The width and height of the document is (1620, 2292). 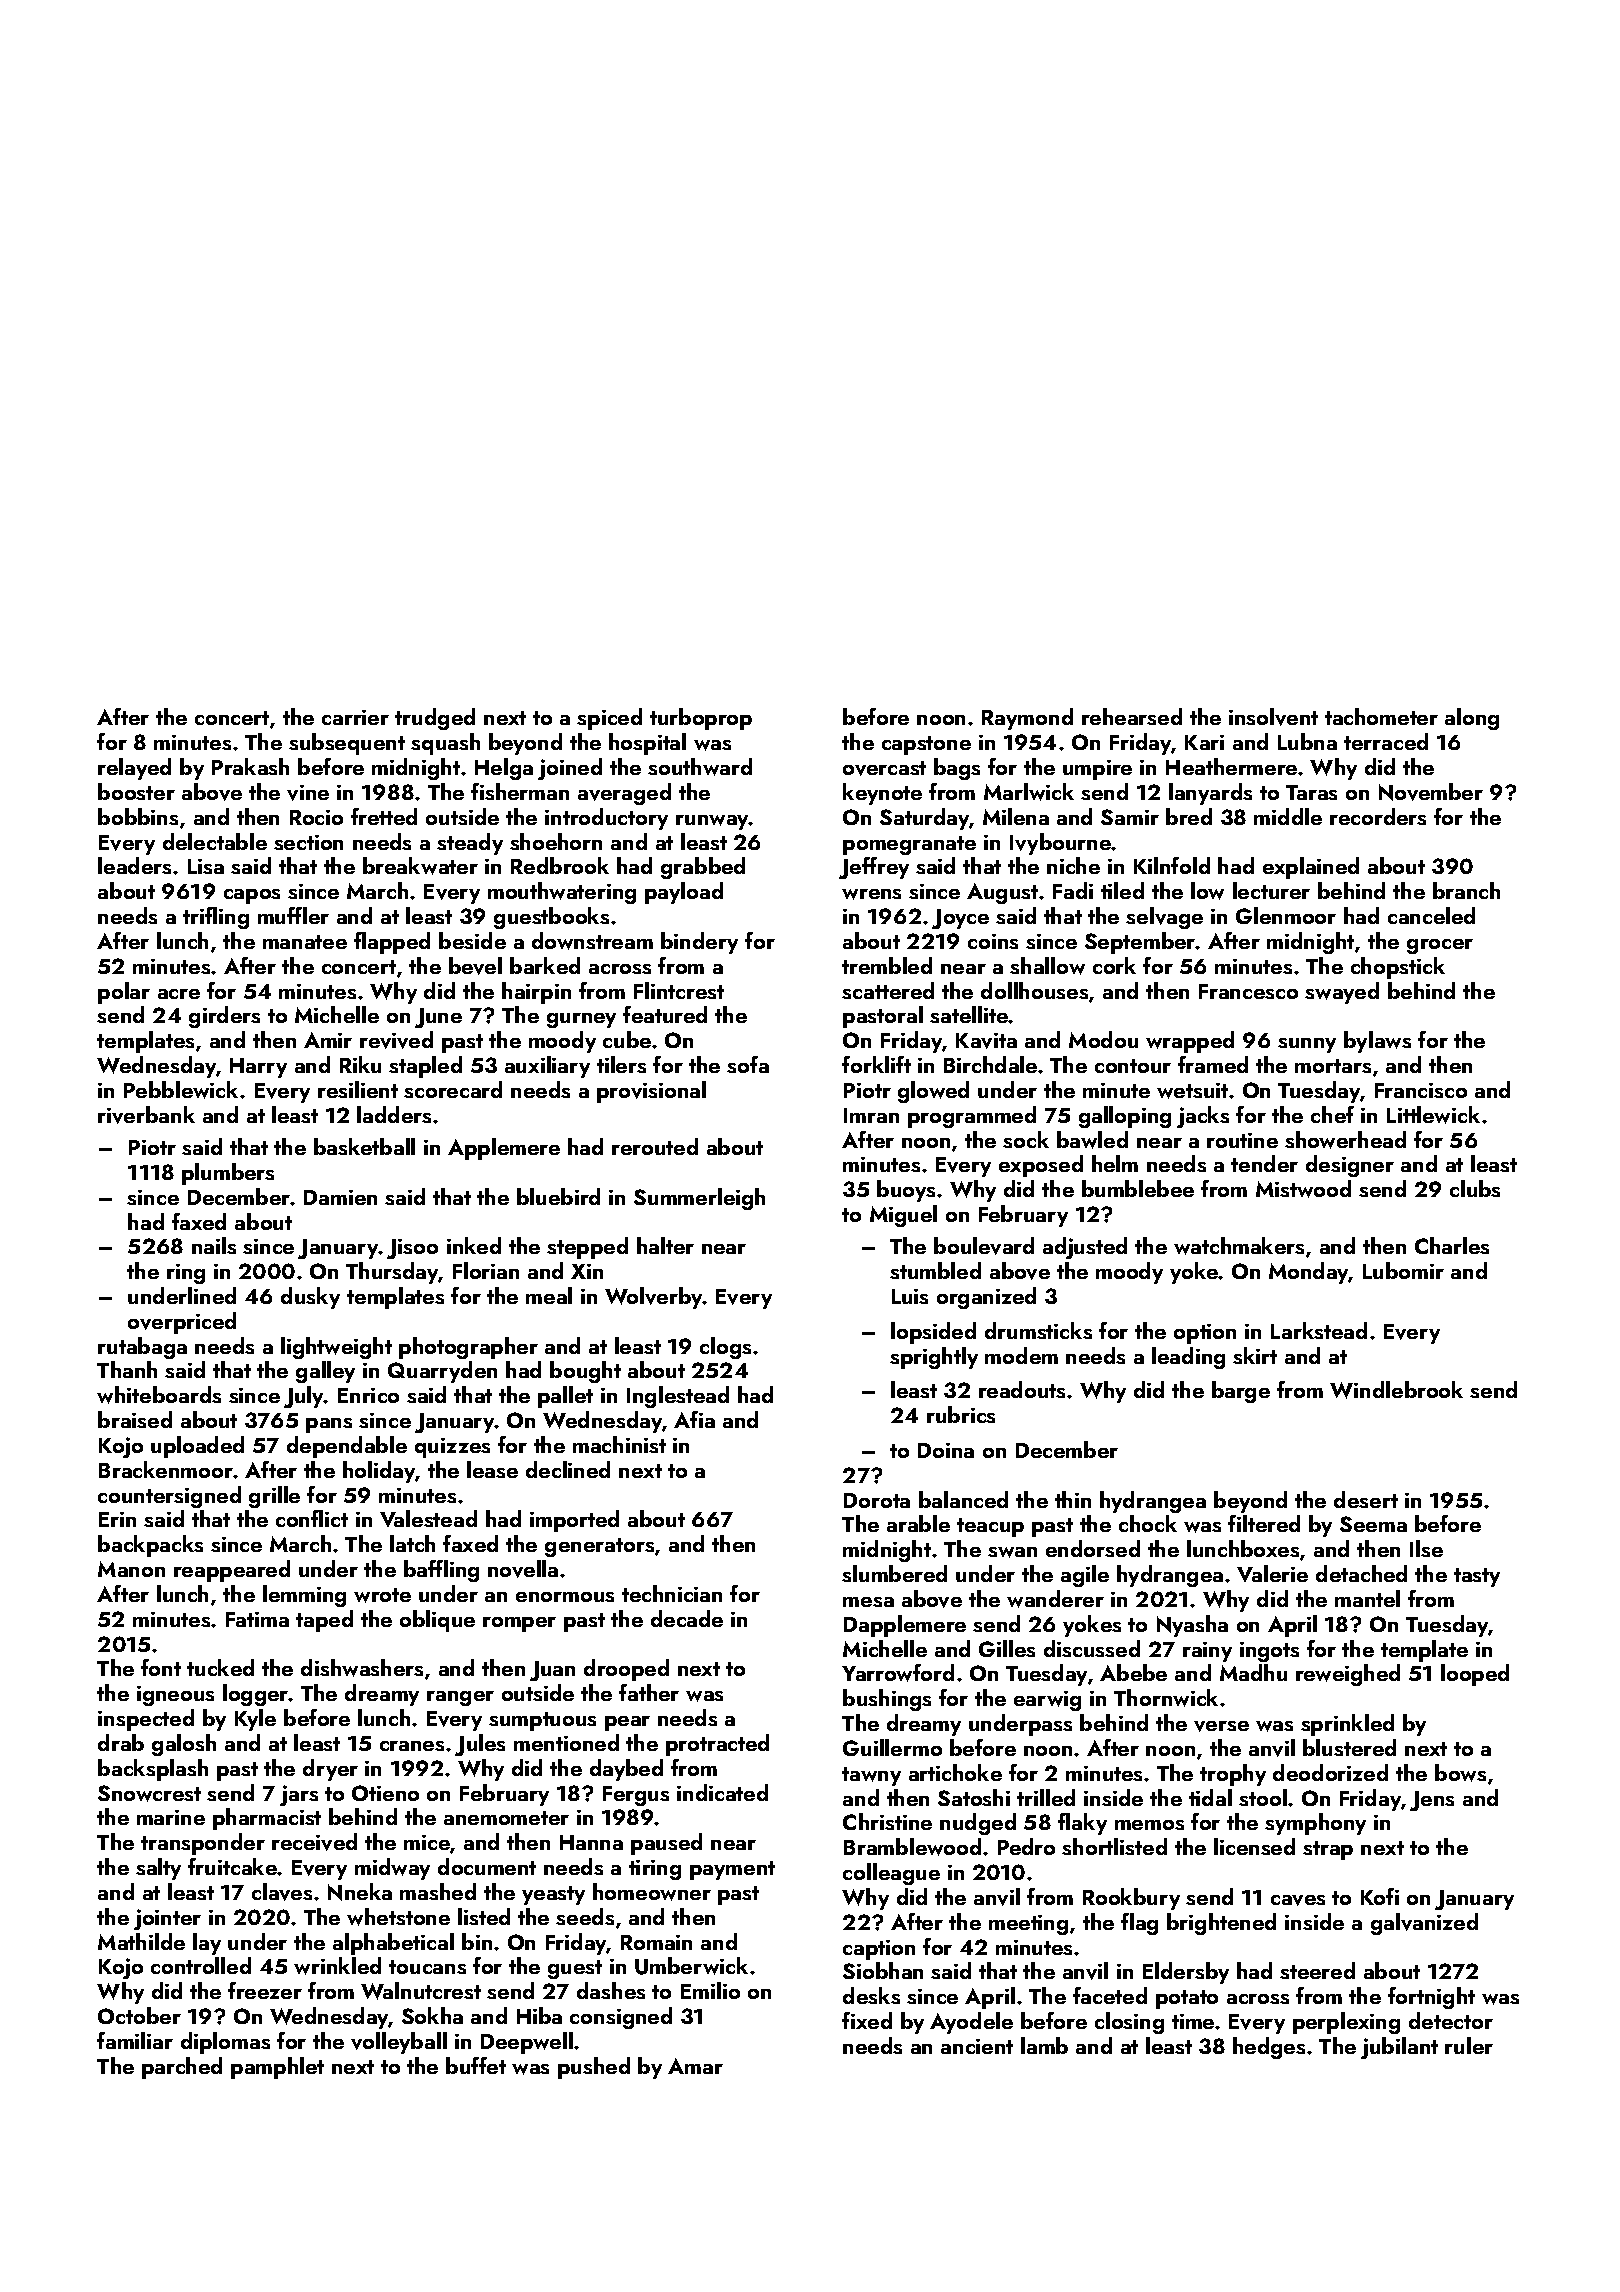 I want to click on spiced, so click(x=609, y=719).
